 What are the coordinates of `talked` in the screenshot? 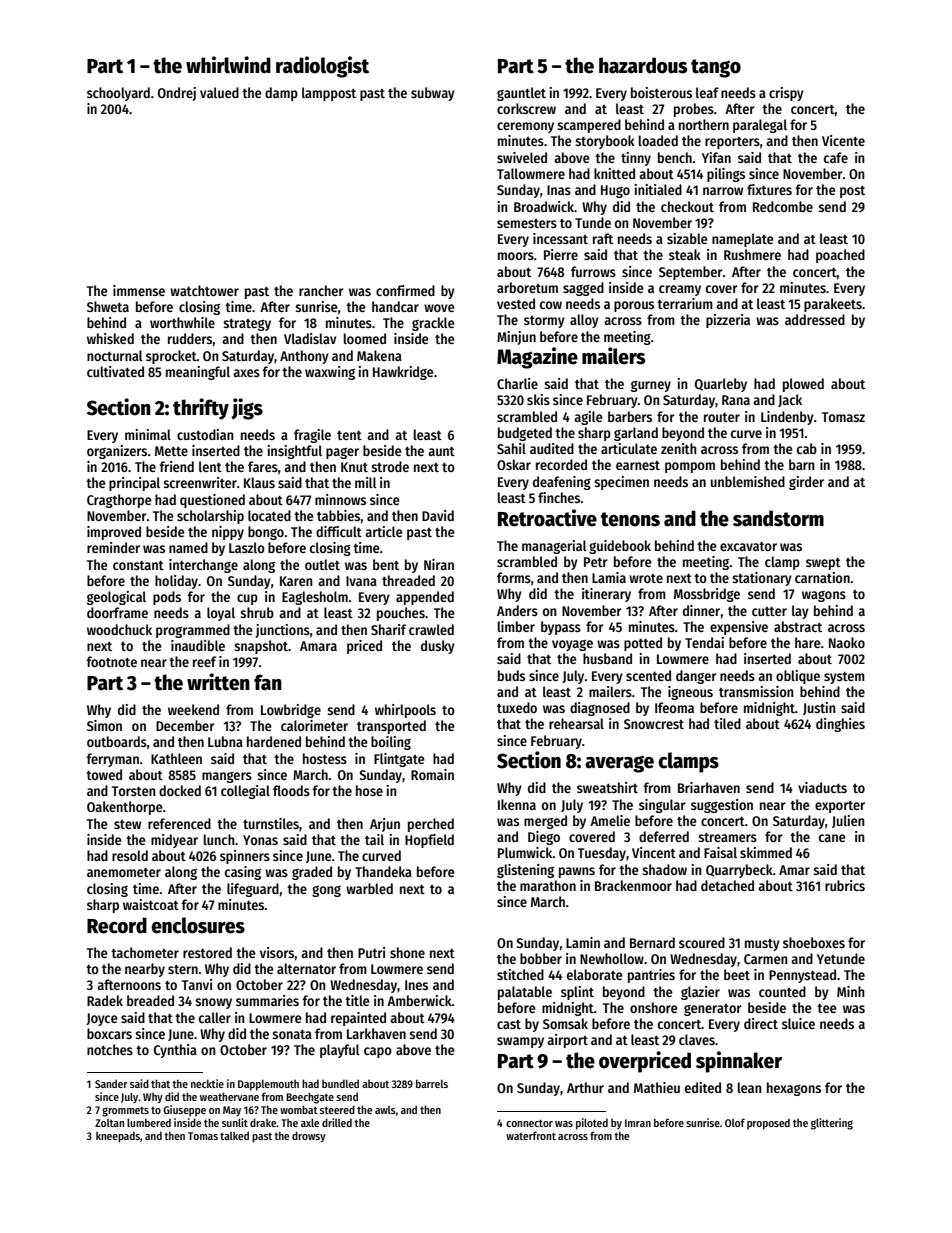 It's located at (234, 1135).
